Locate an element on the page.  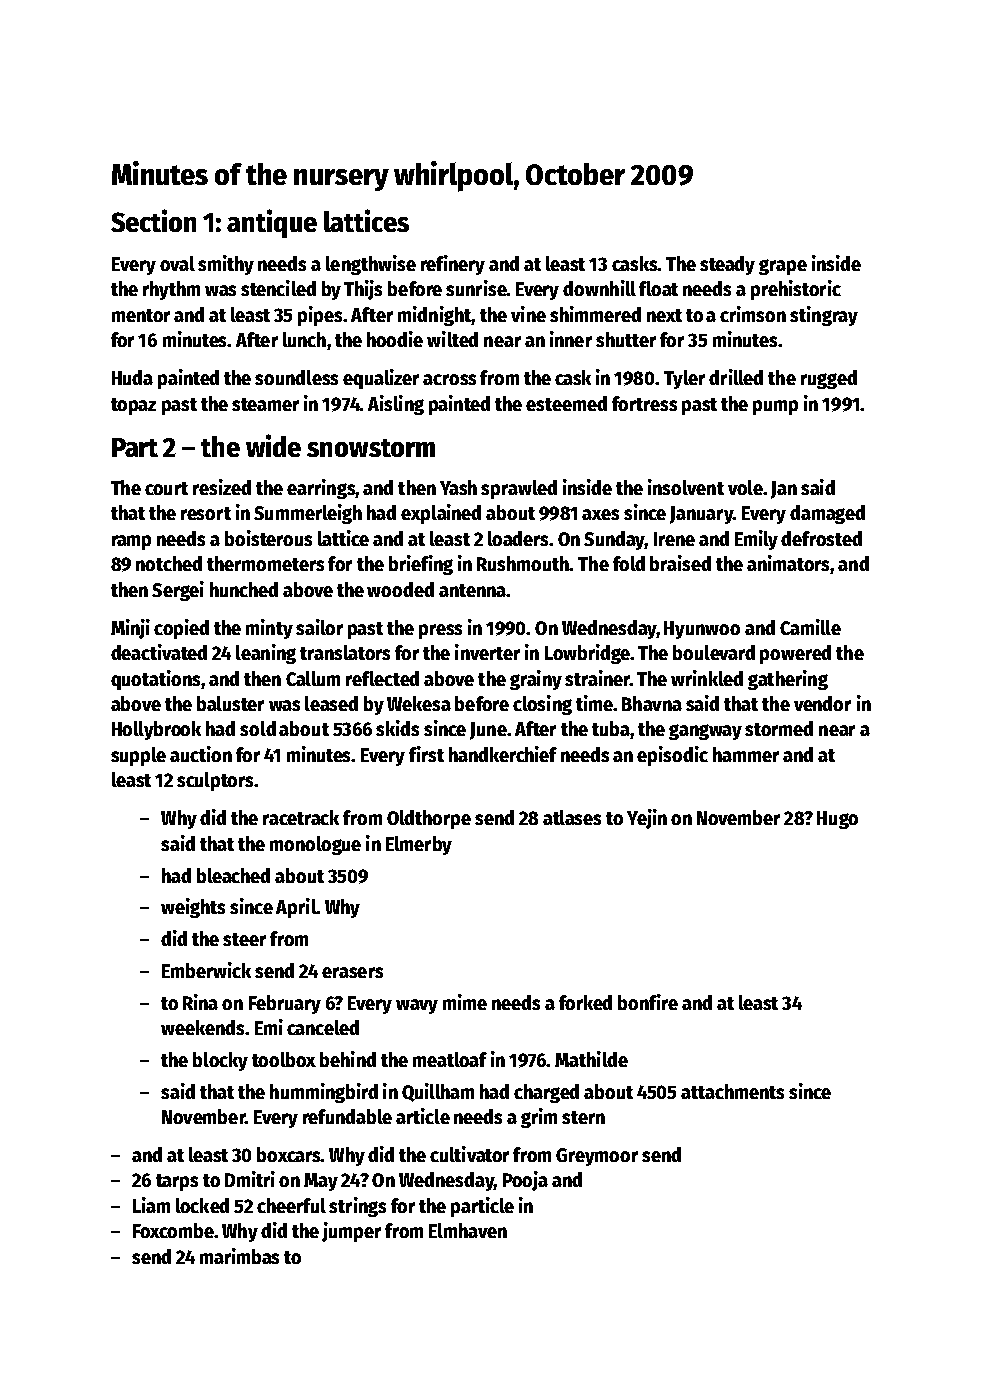
stormed is located at coordinates (779, 728).
